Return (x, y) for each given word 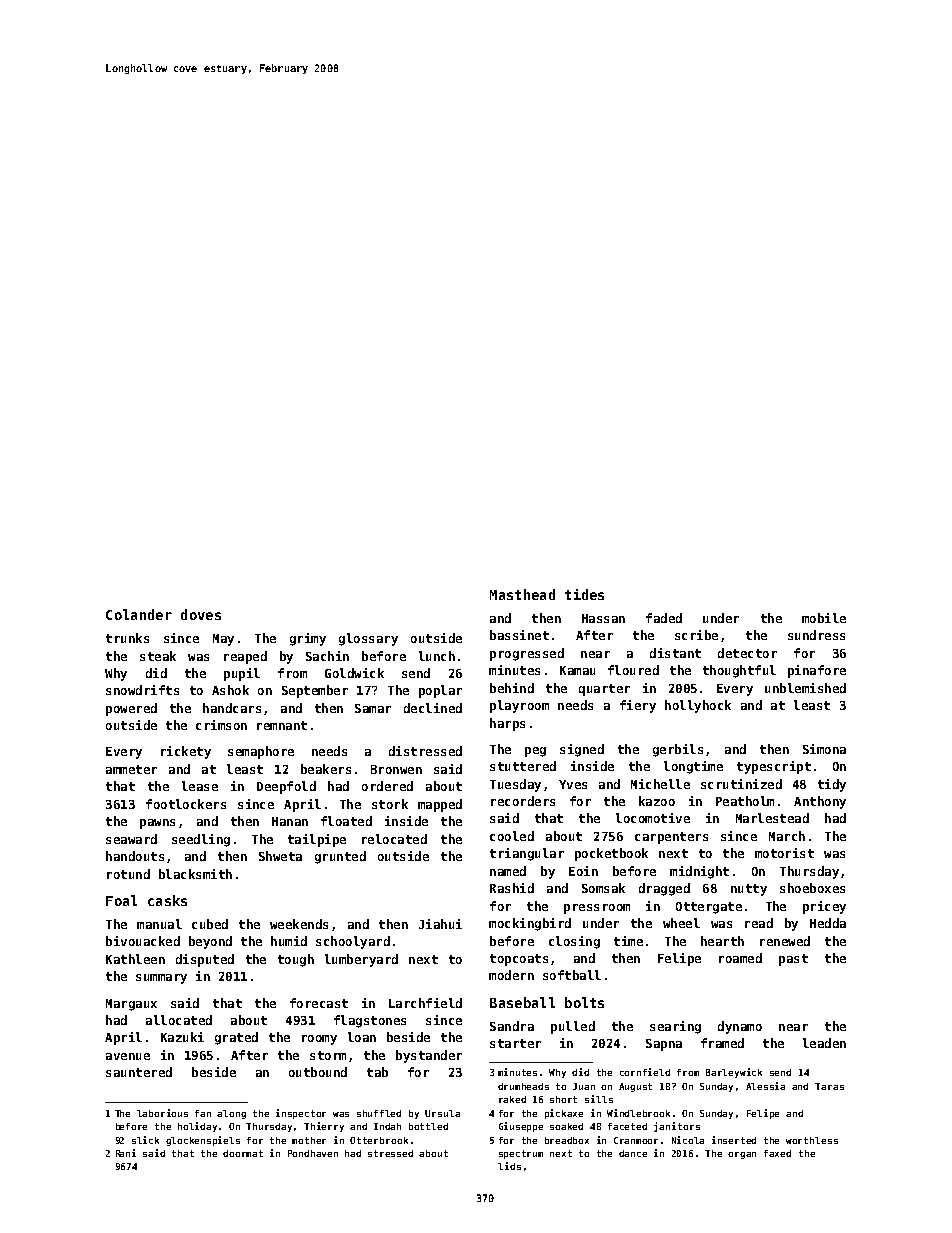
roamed (740, 958)
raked (512, 1099)
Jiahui (440, 924)
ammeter (131, 769)
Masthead (522, 594)
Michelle (660, 784)
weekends (299, 924)
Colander (139, 614)
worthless (812, 1140)
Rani (126, 1153)
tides (584, 594)
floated (346, 821)
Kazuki (182, 1037)
